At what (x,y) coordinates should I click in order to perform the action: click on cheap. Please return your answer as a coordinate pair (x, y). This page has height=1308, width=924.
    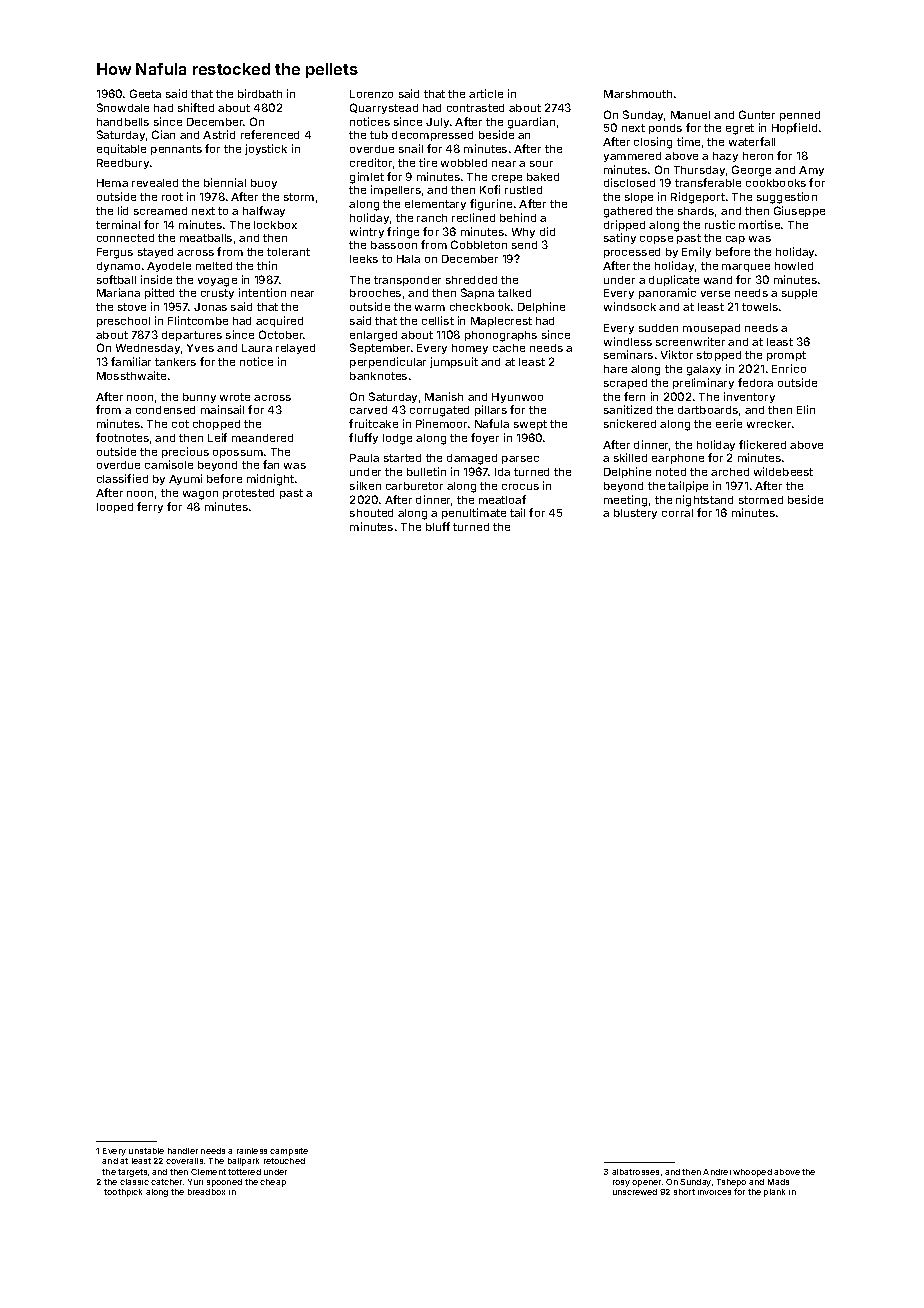
    Looking at the image, I should click on (273, 1183).
